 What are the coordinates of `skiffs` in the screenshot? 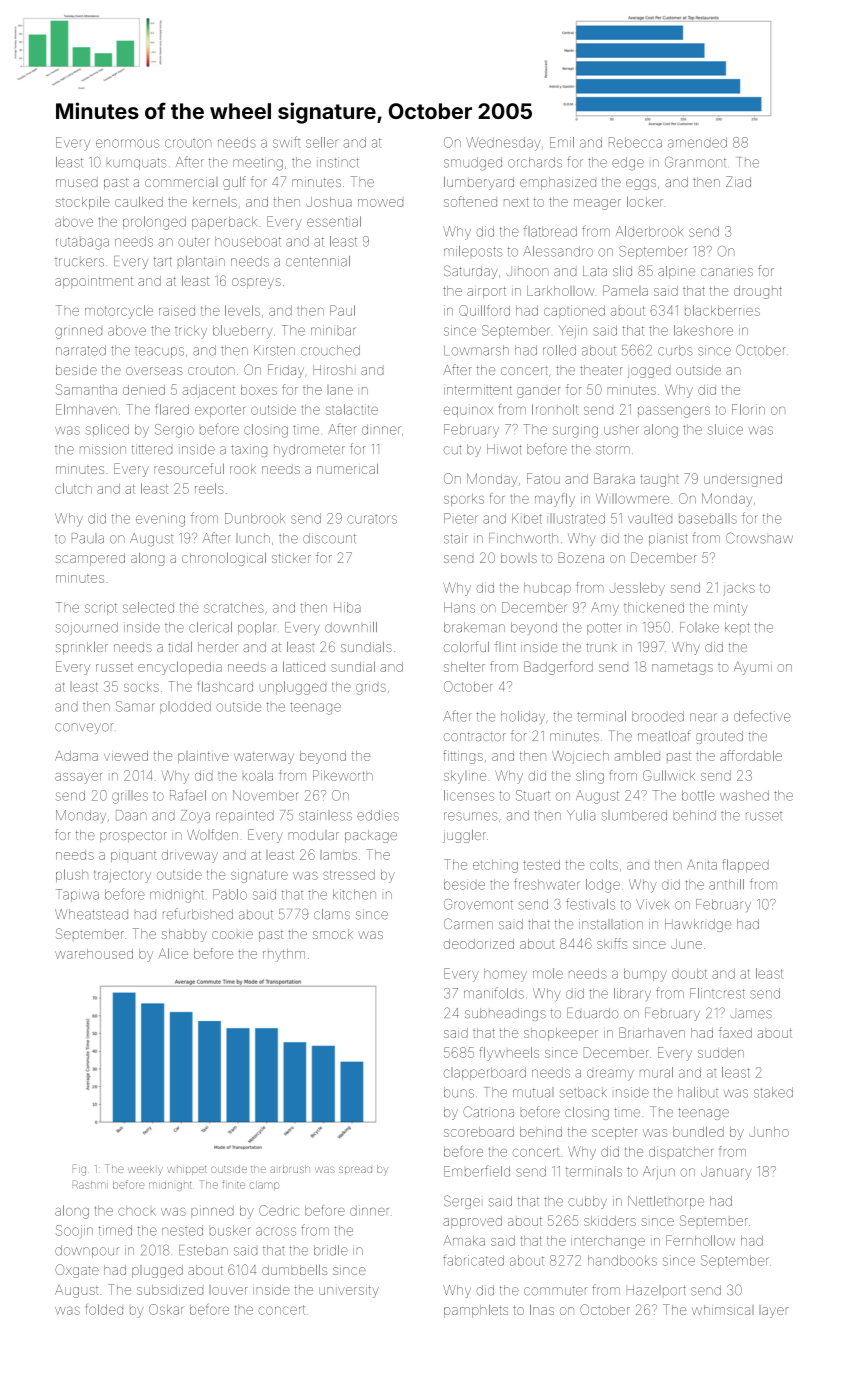 It's located at (612, 943).
